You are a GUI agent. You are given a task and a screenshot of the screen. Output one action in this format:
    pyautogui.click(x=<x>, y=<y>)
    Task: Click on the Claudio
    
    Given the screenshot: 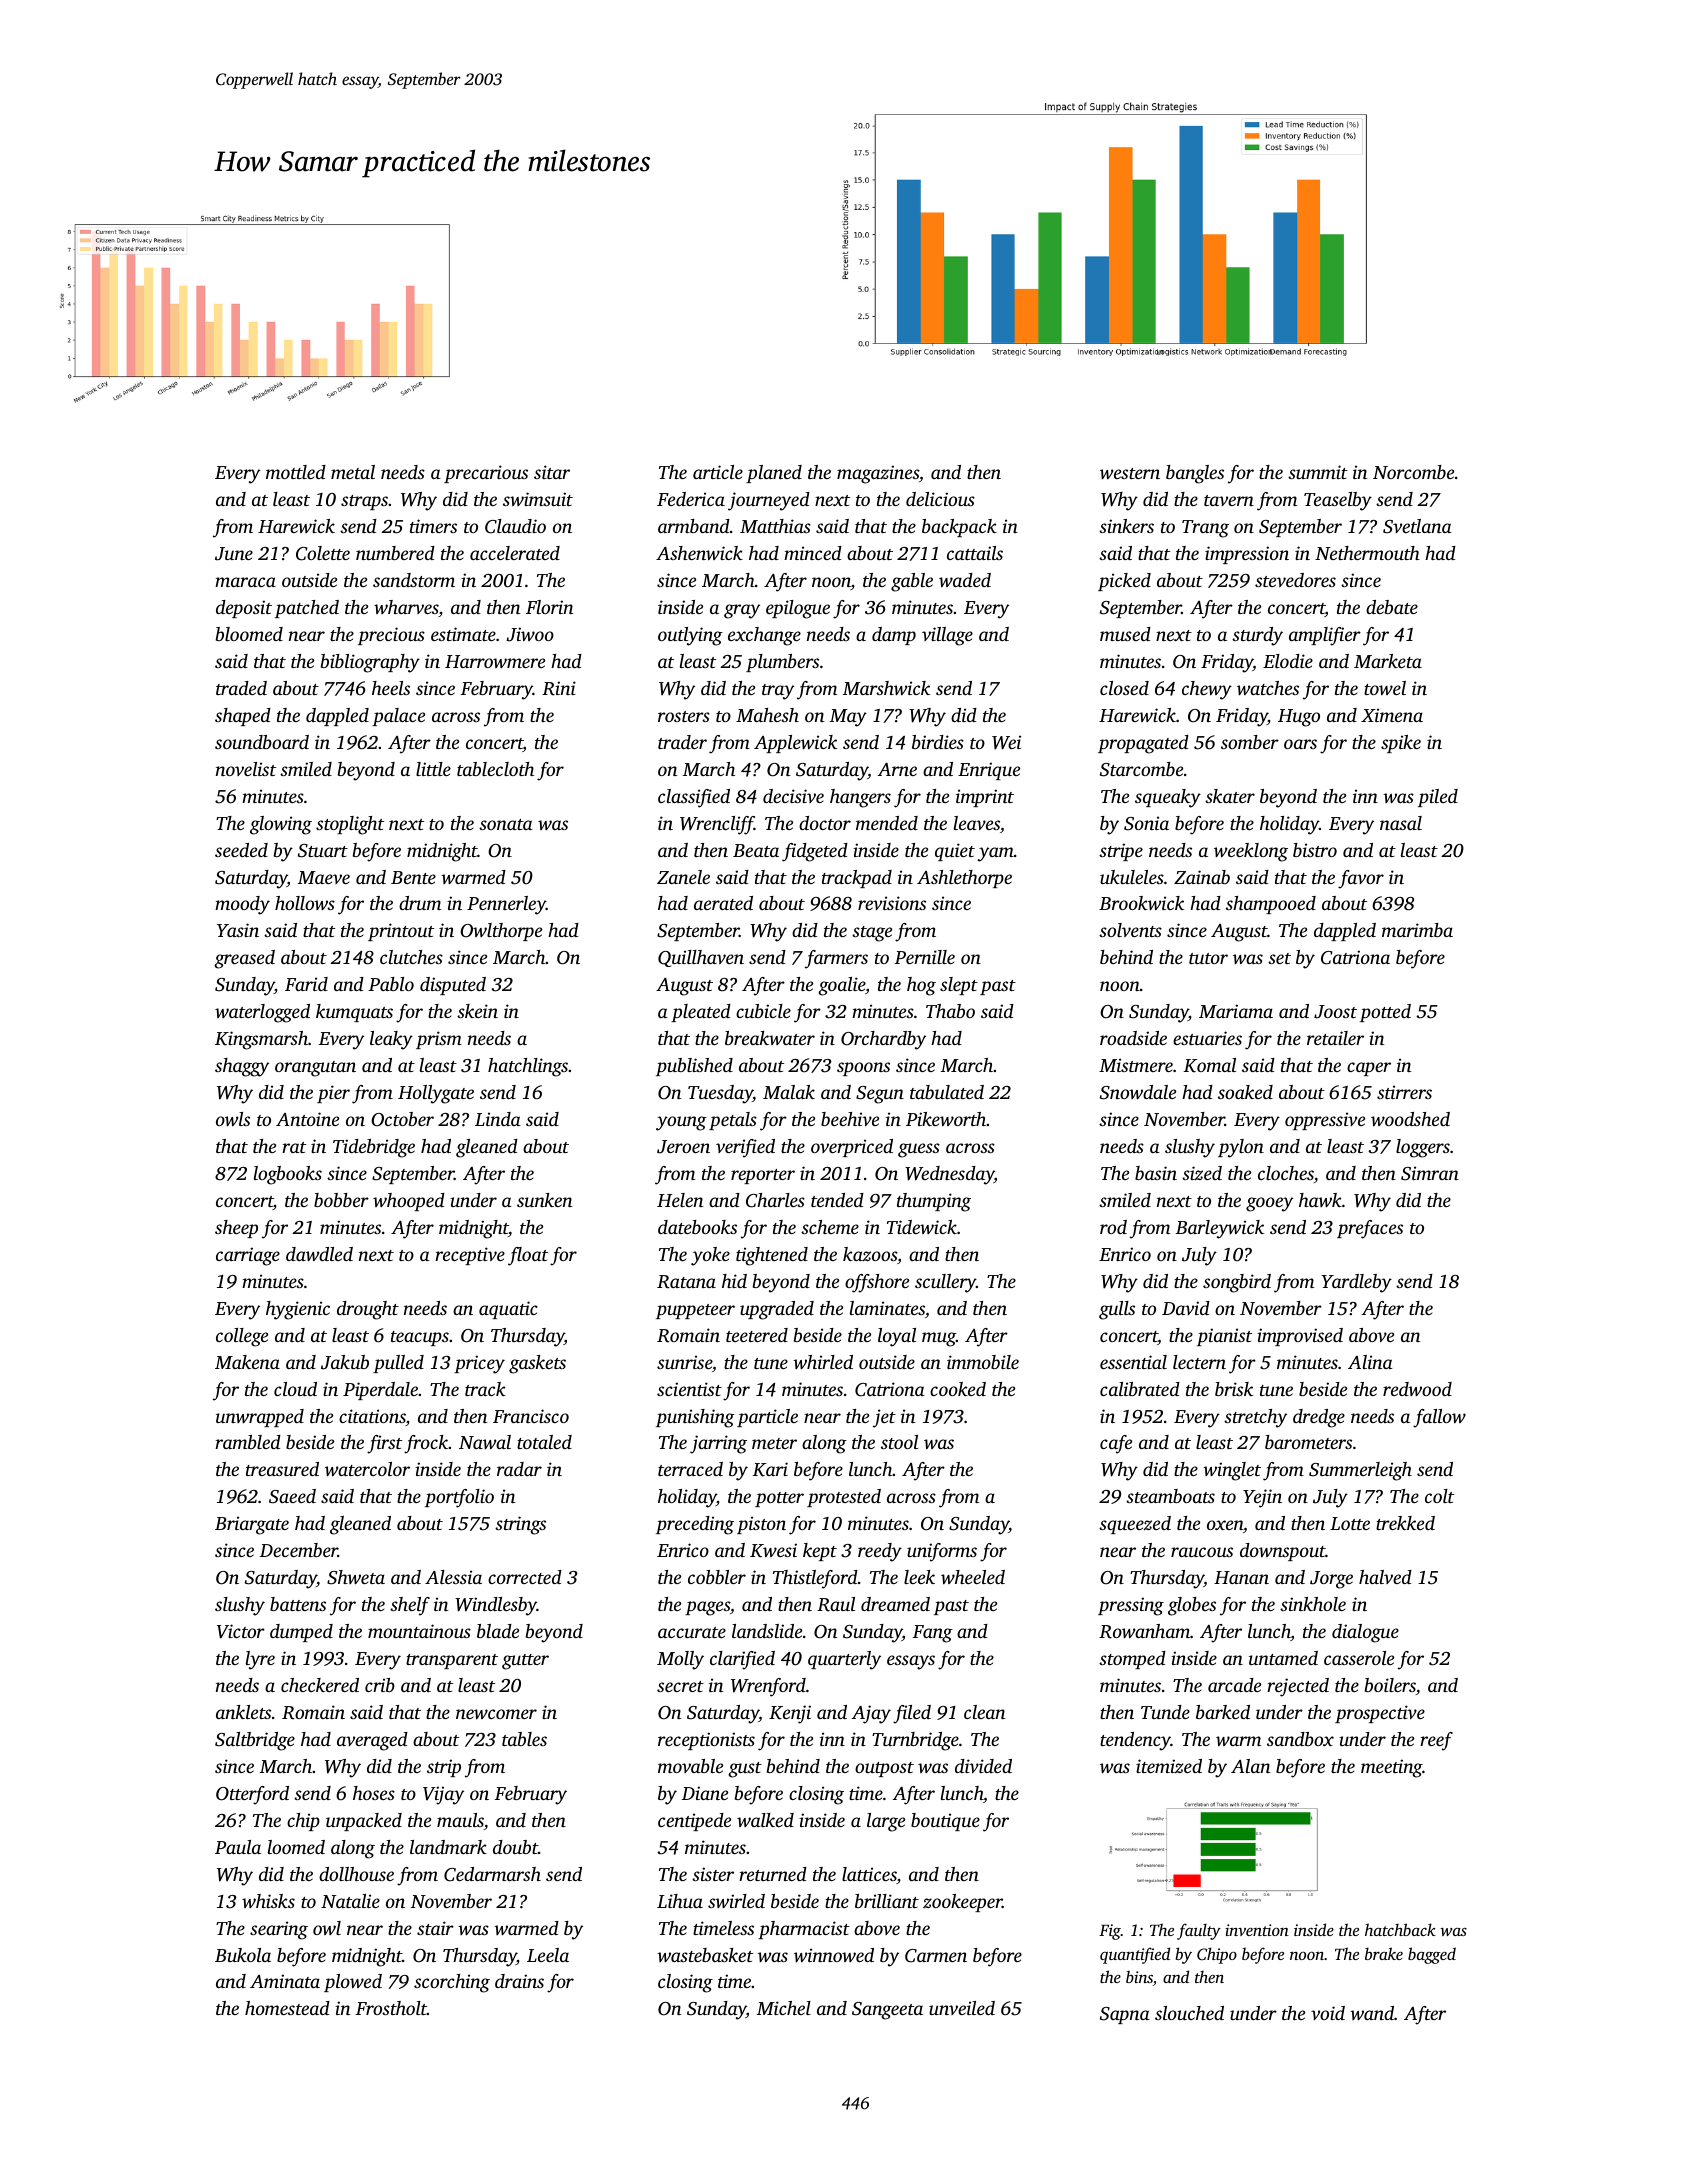 What is the action you would take?
    pyautogui.click(x=515, y=526)
